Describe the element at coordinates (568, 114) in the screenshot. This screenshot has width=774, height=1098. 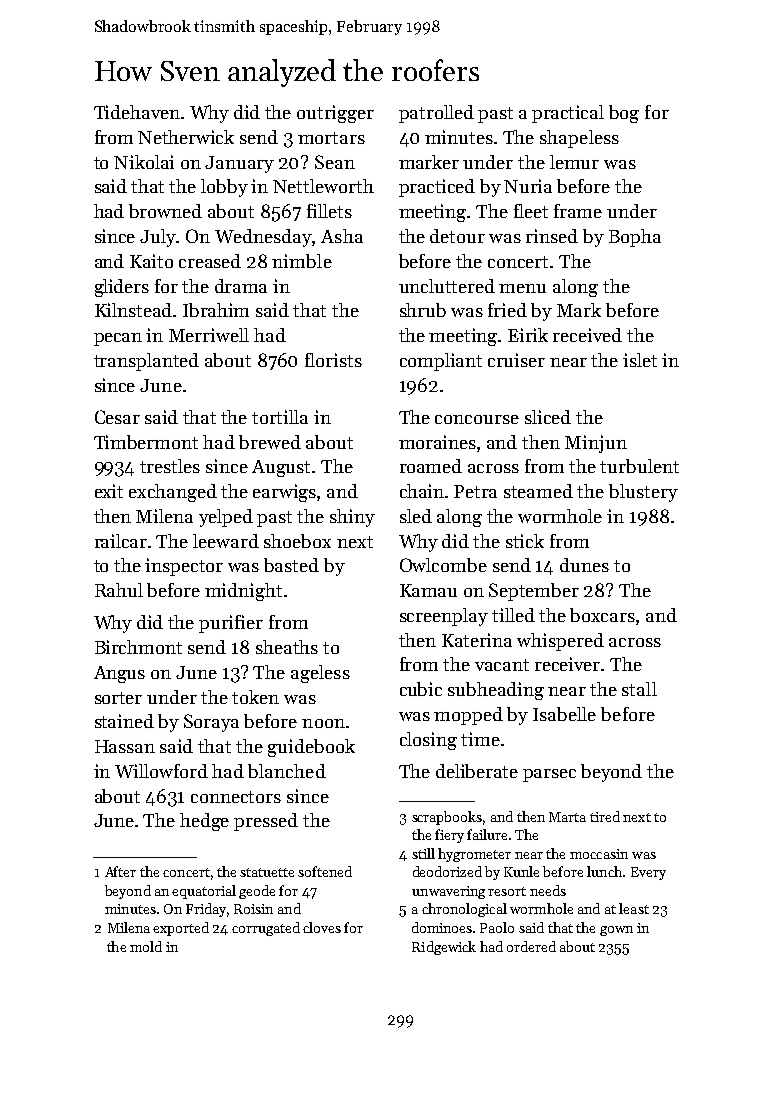
I see `practical` at that location.
